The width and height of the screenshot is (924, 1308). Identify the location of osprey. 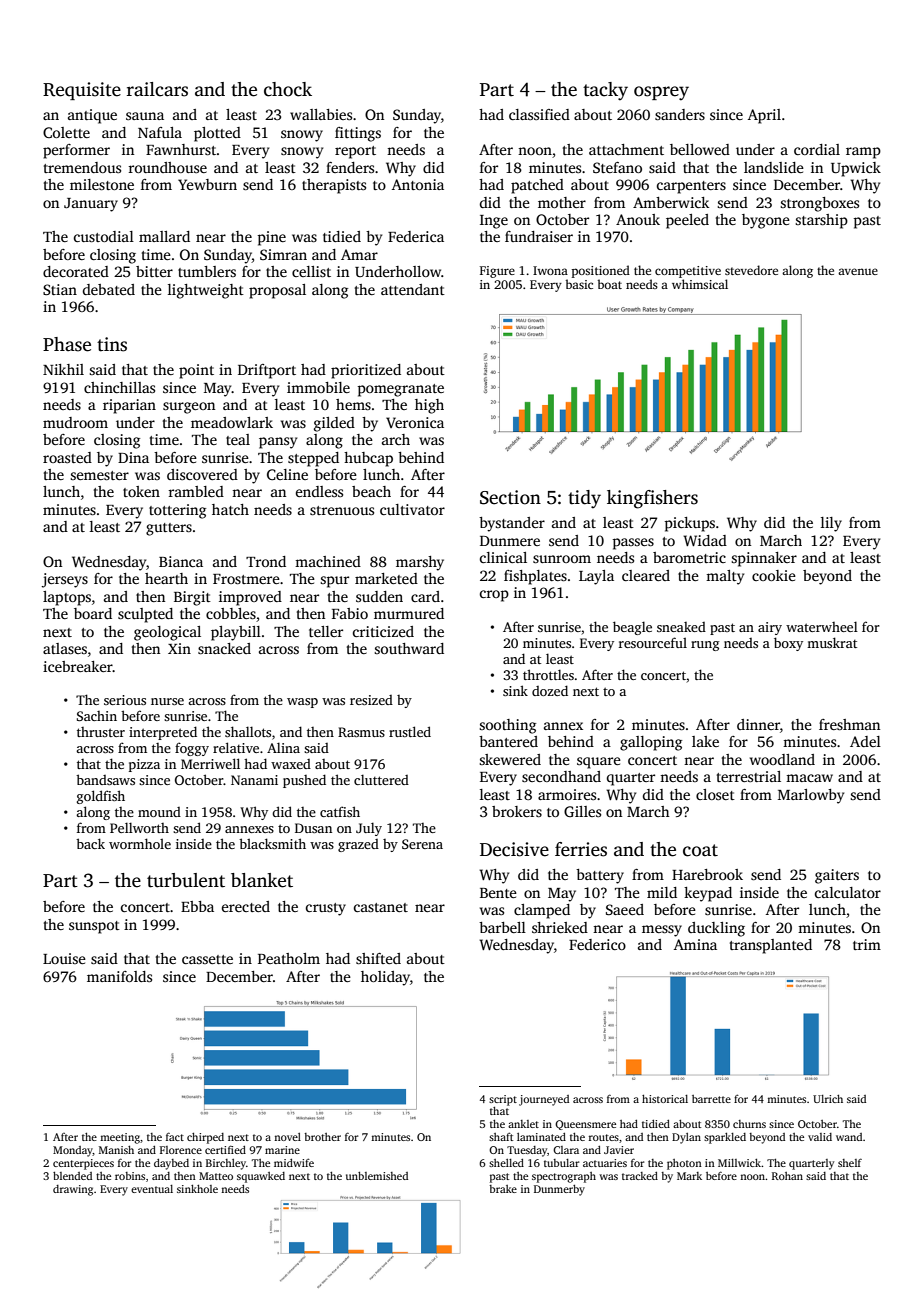
(661, 93).
